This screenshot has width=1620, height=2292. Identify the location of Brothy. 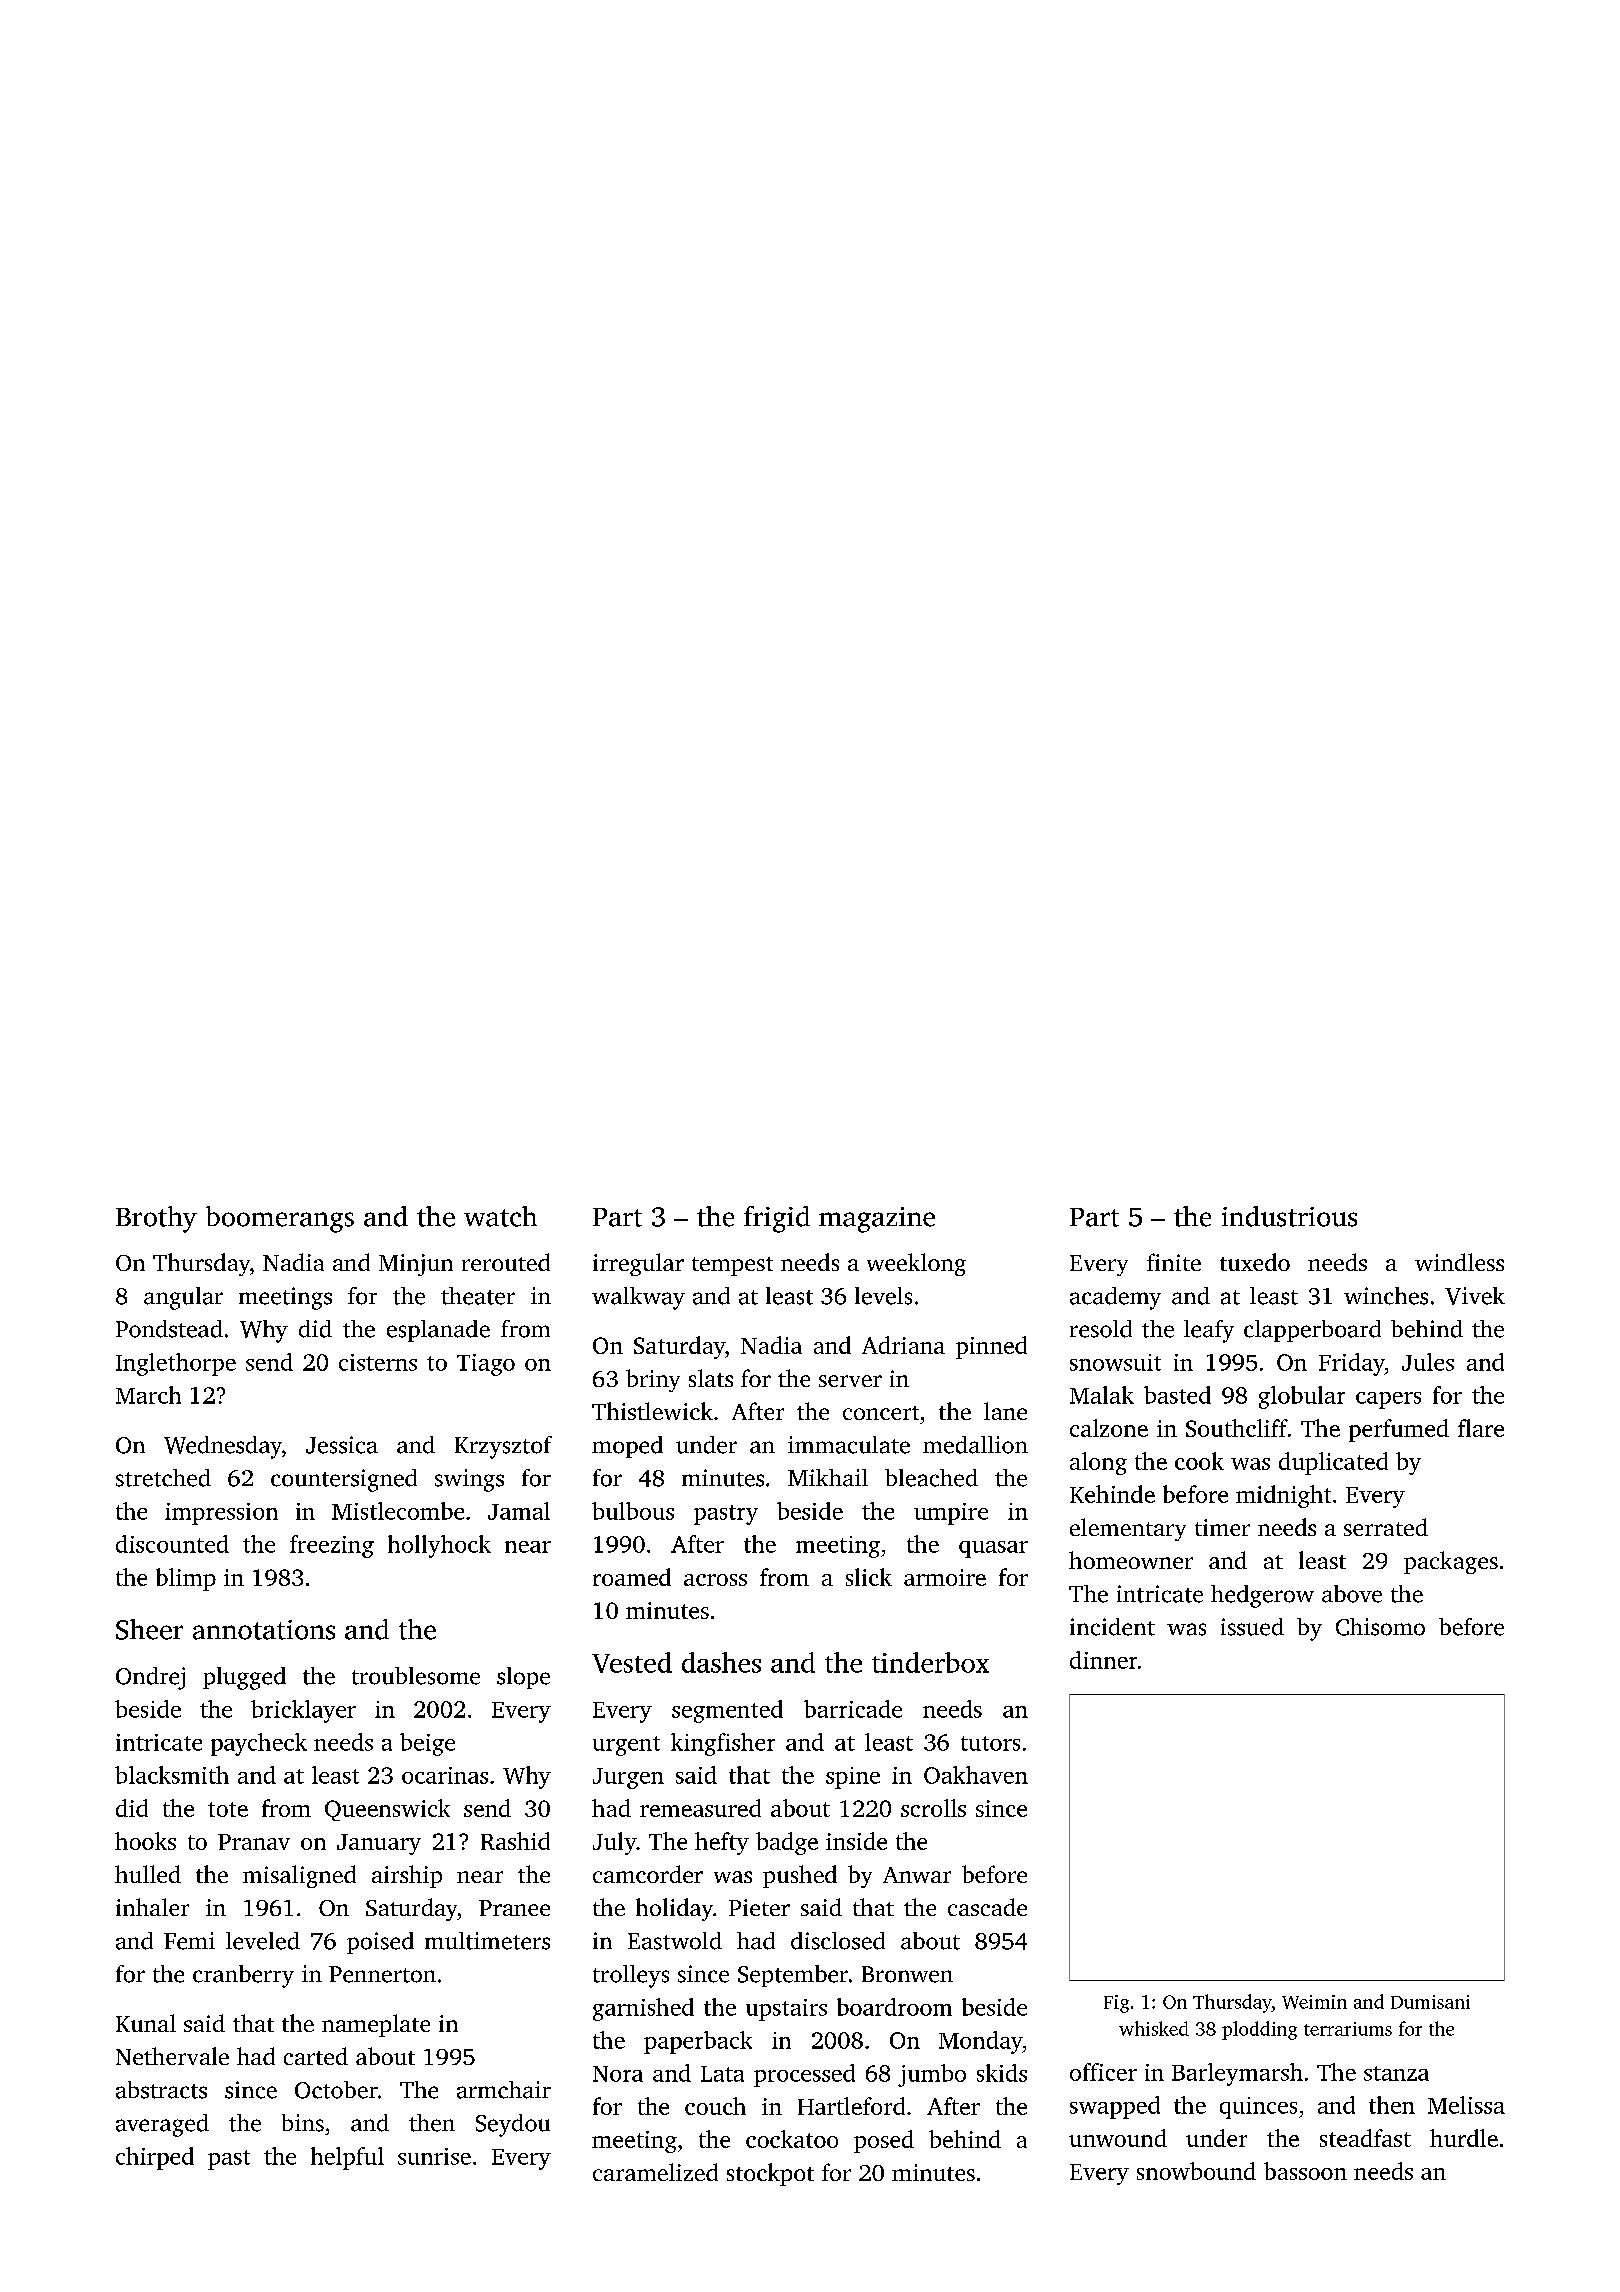
(156, 1219).
